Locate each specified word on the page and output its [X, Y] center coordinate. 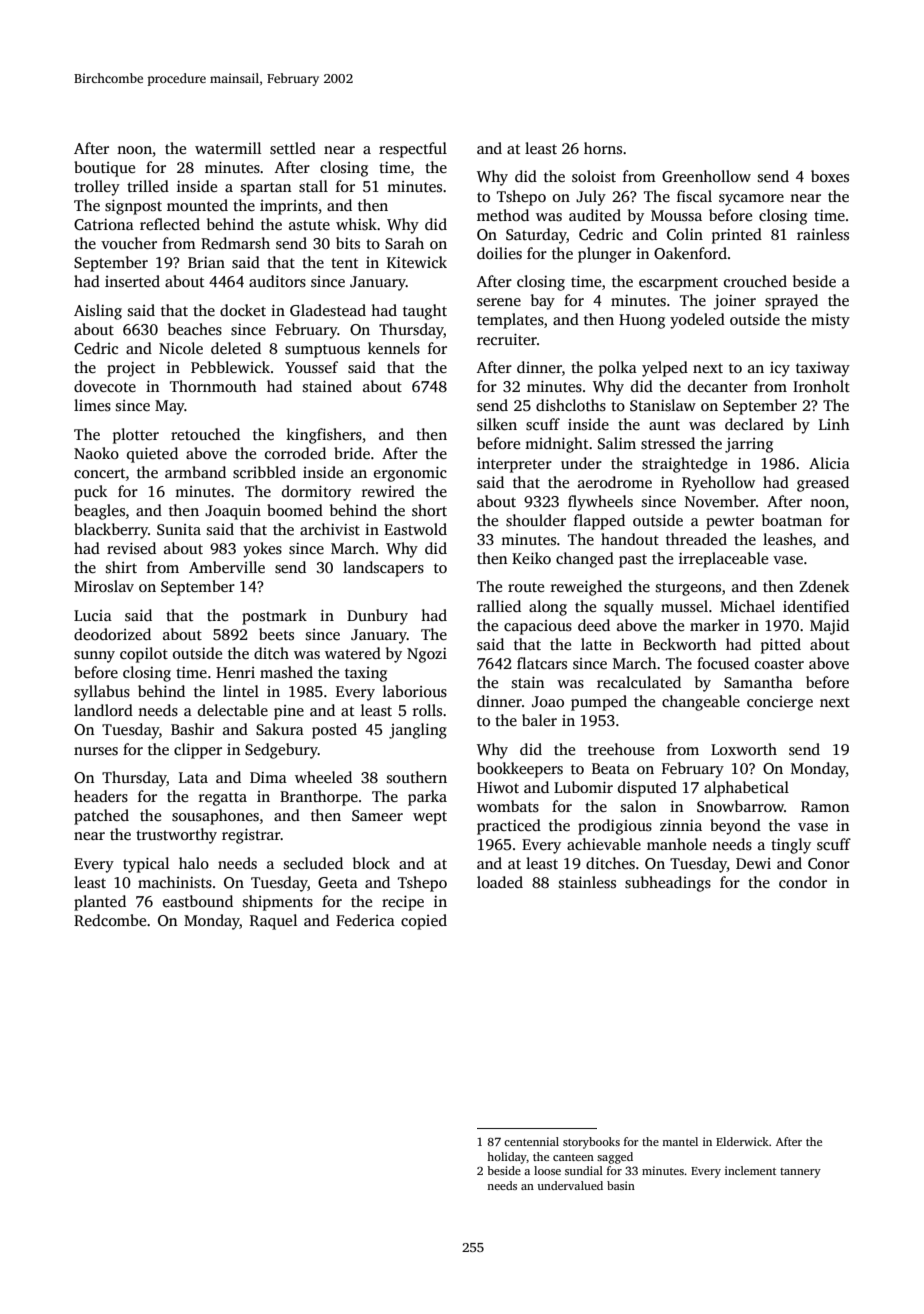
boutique [104, 169]
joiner [734, 302]
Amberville [227, 567]
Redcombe [110, 920]
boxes [830, 176]
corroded [295, 453]
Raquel [273, 922]
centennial [531, 1141]
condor [803, 882]
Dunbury [377, 617]
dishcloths [571, 405]
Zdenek [824, 586]
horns [603, 148]
